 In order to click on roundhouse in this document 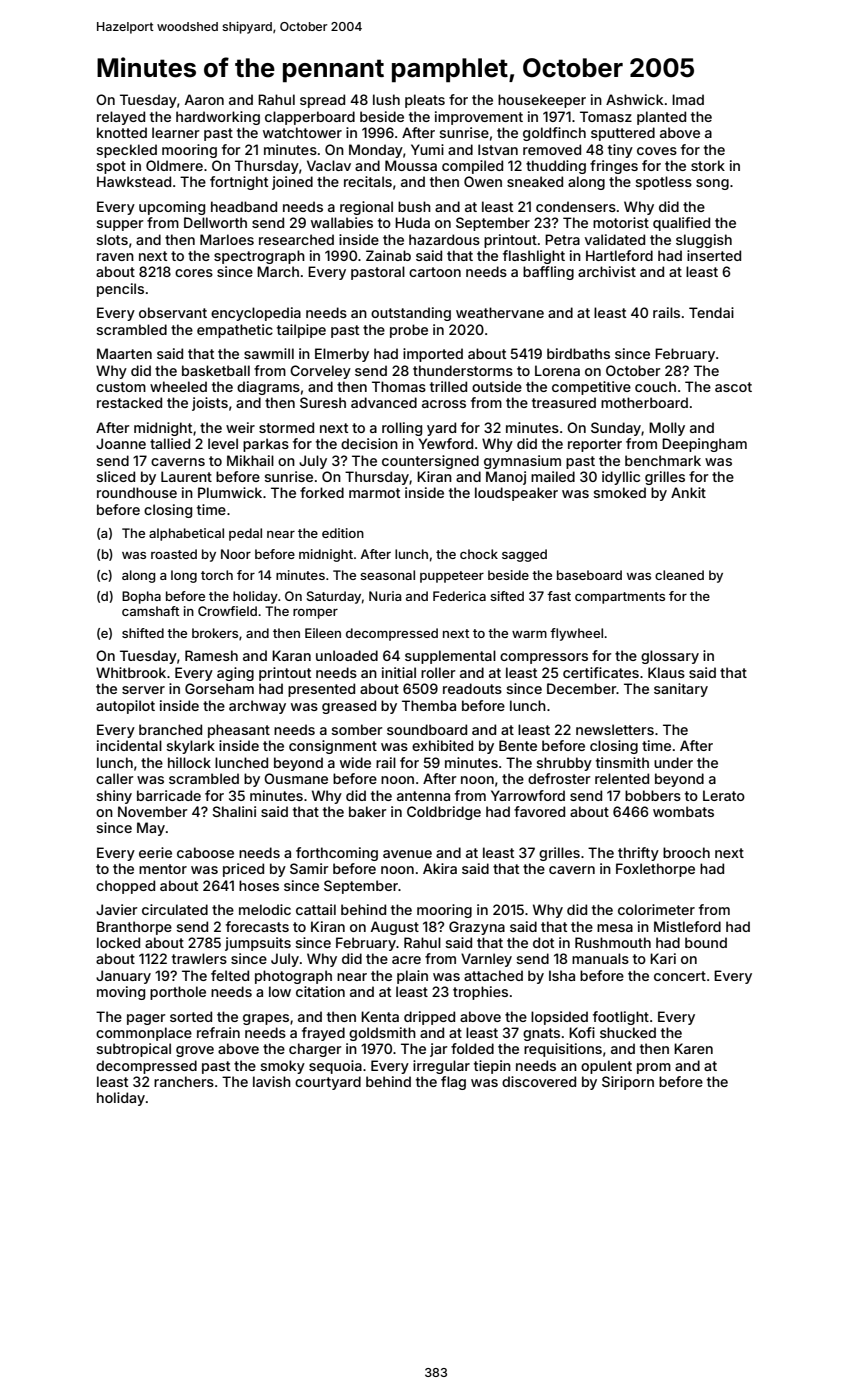, I will do `click(137, 492)`.
